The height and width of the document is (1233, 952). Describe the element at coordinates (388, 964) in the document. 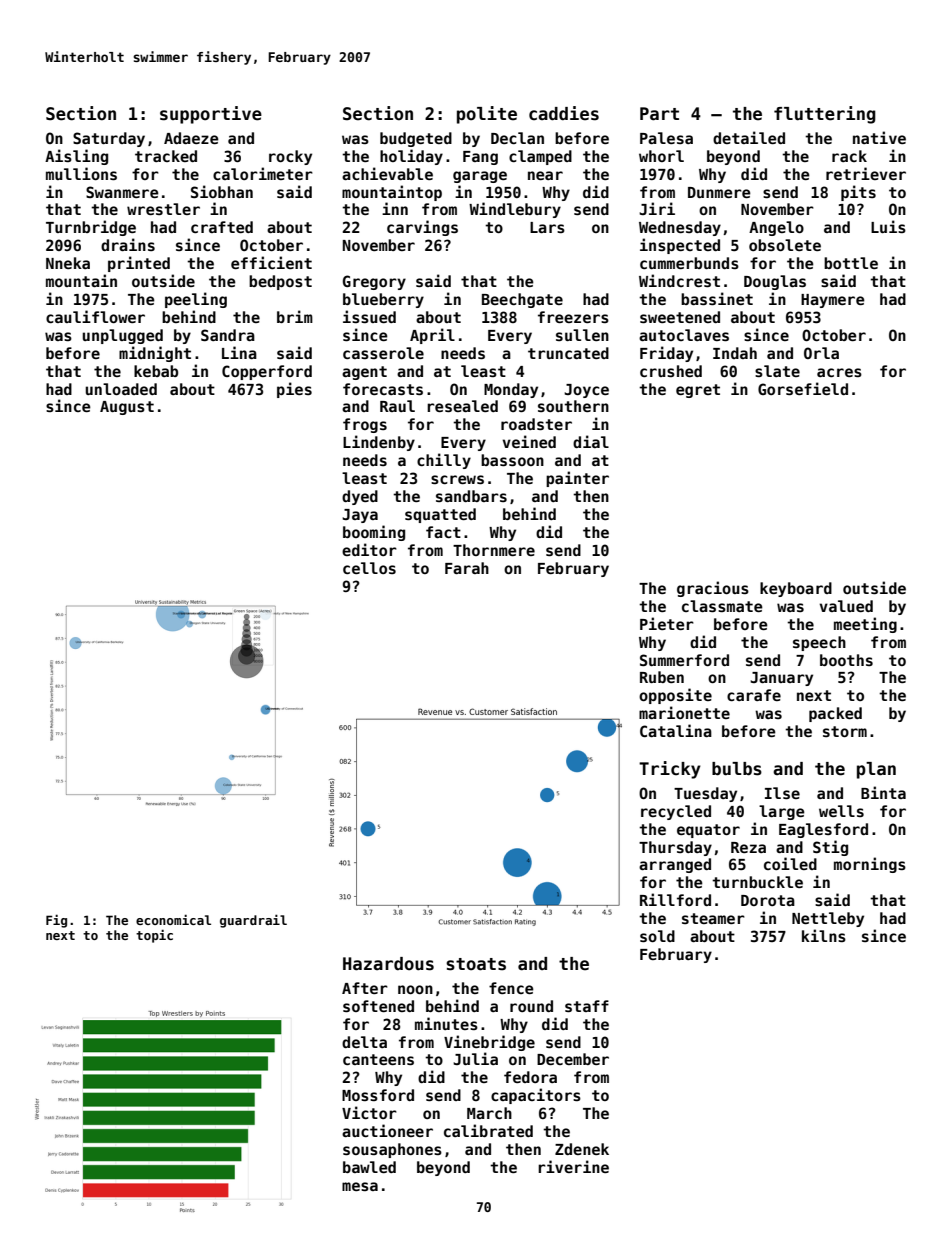

I see `Hazardous` at that location.
